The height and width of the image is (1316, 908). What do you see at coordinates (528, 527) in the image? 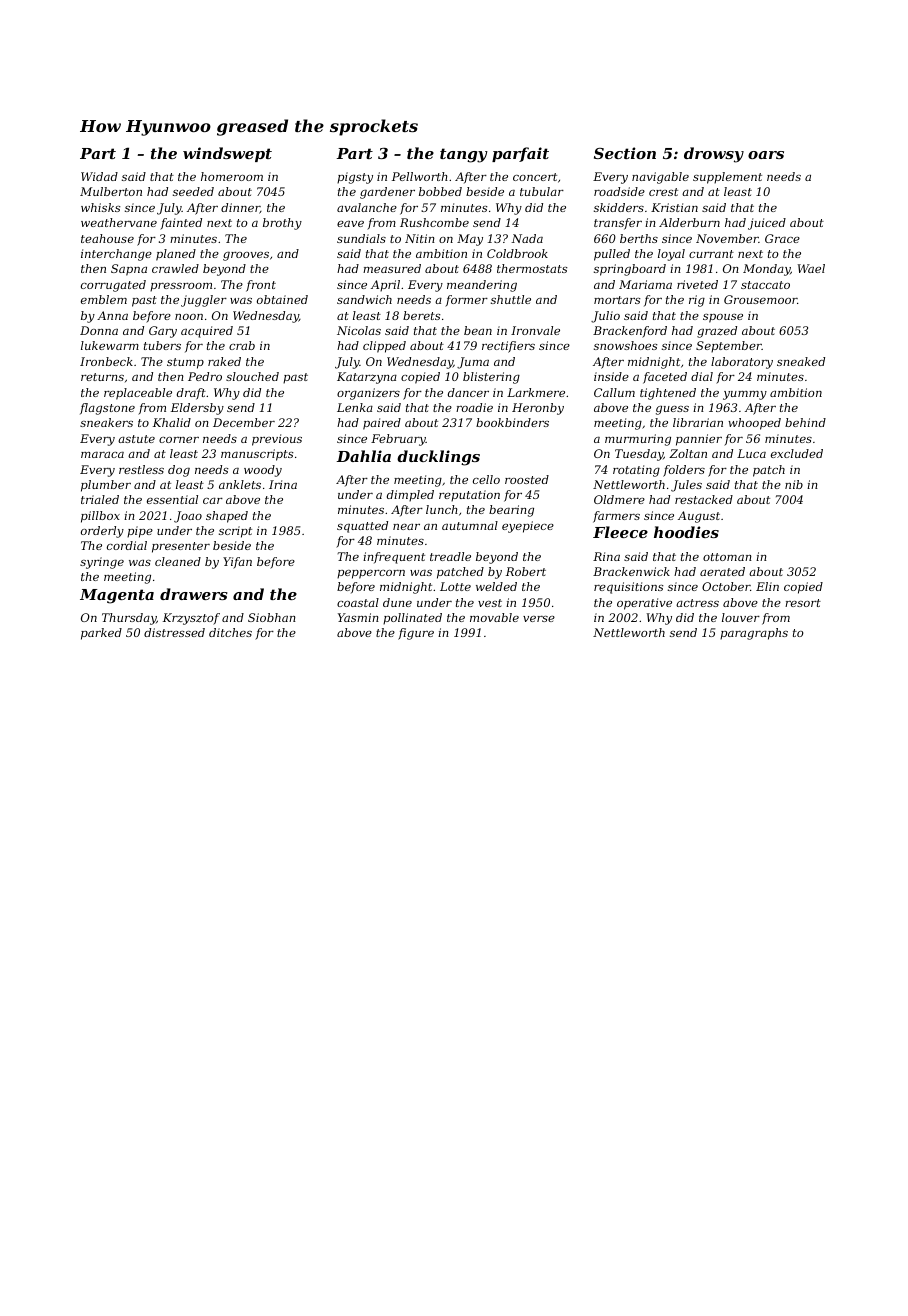
I see `eyepiece` at bounding box center [528, 527].
